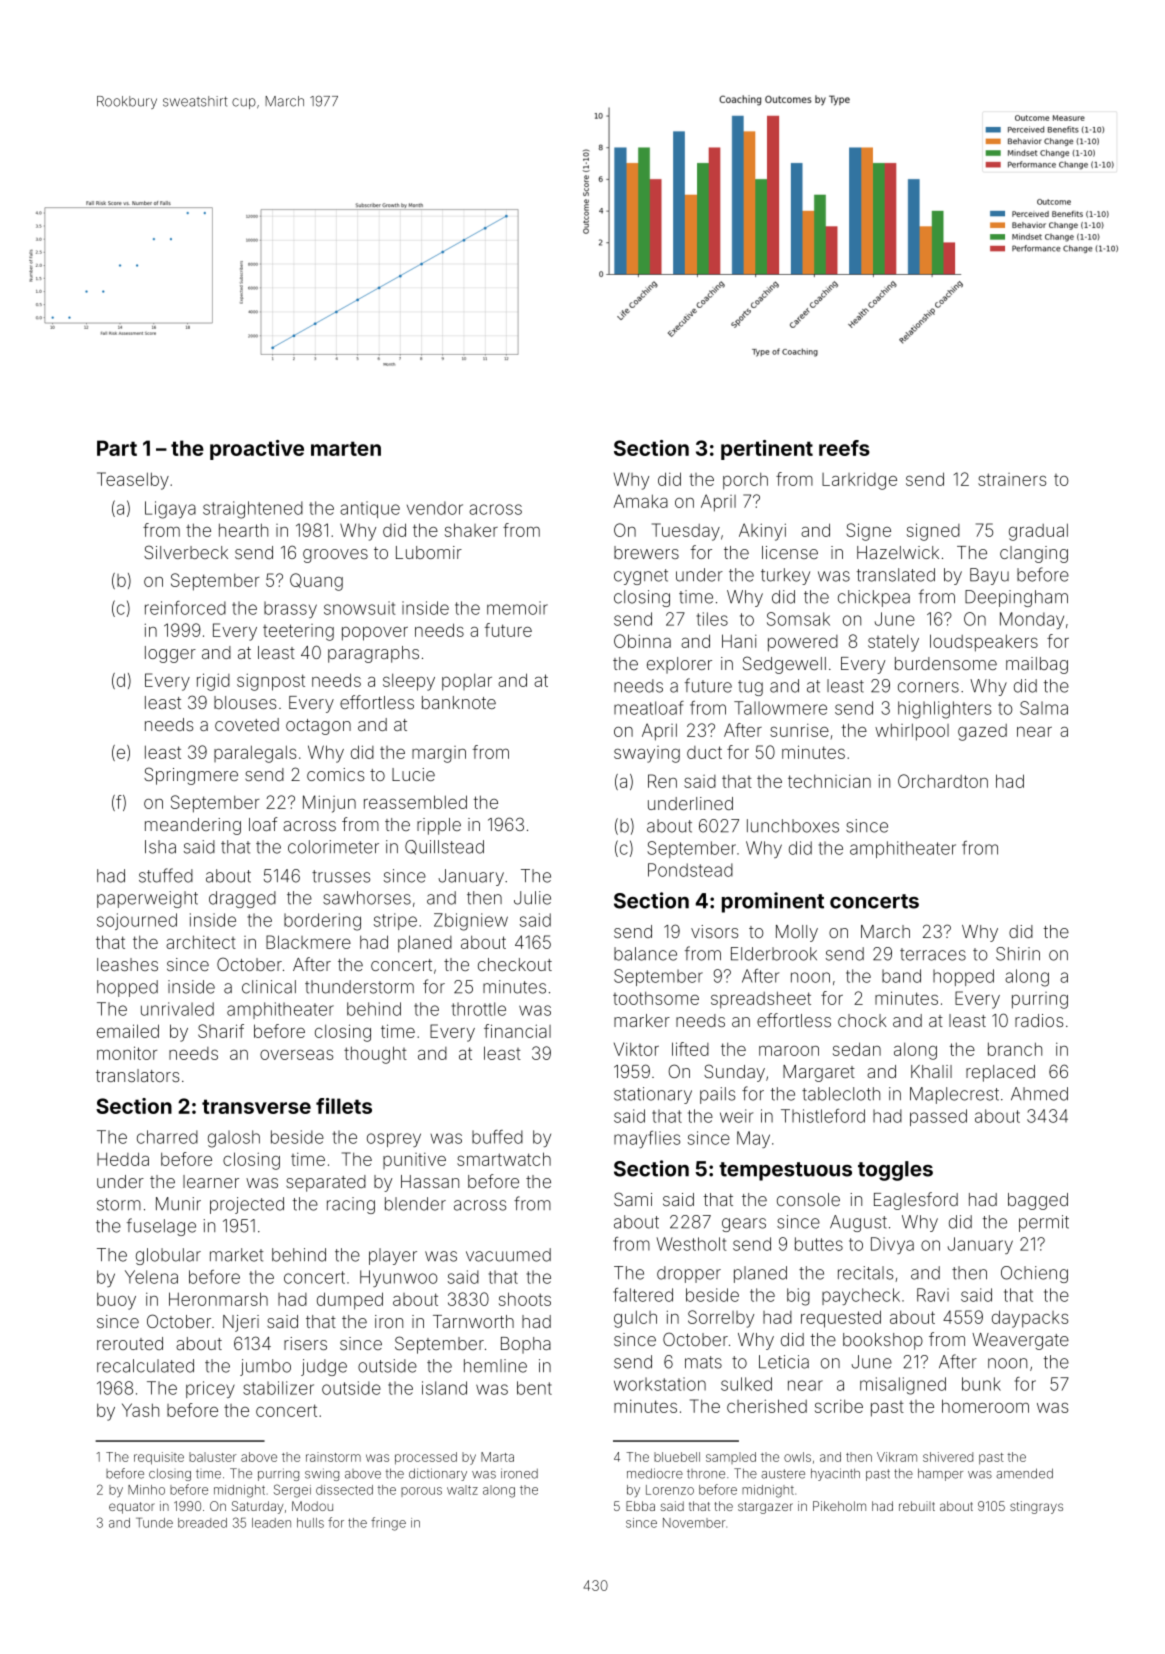 The image size is (1165, 1654). I want to click on transverse, so click(256, 1106).
